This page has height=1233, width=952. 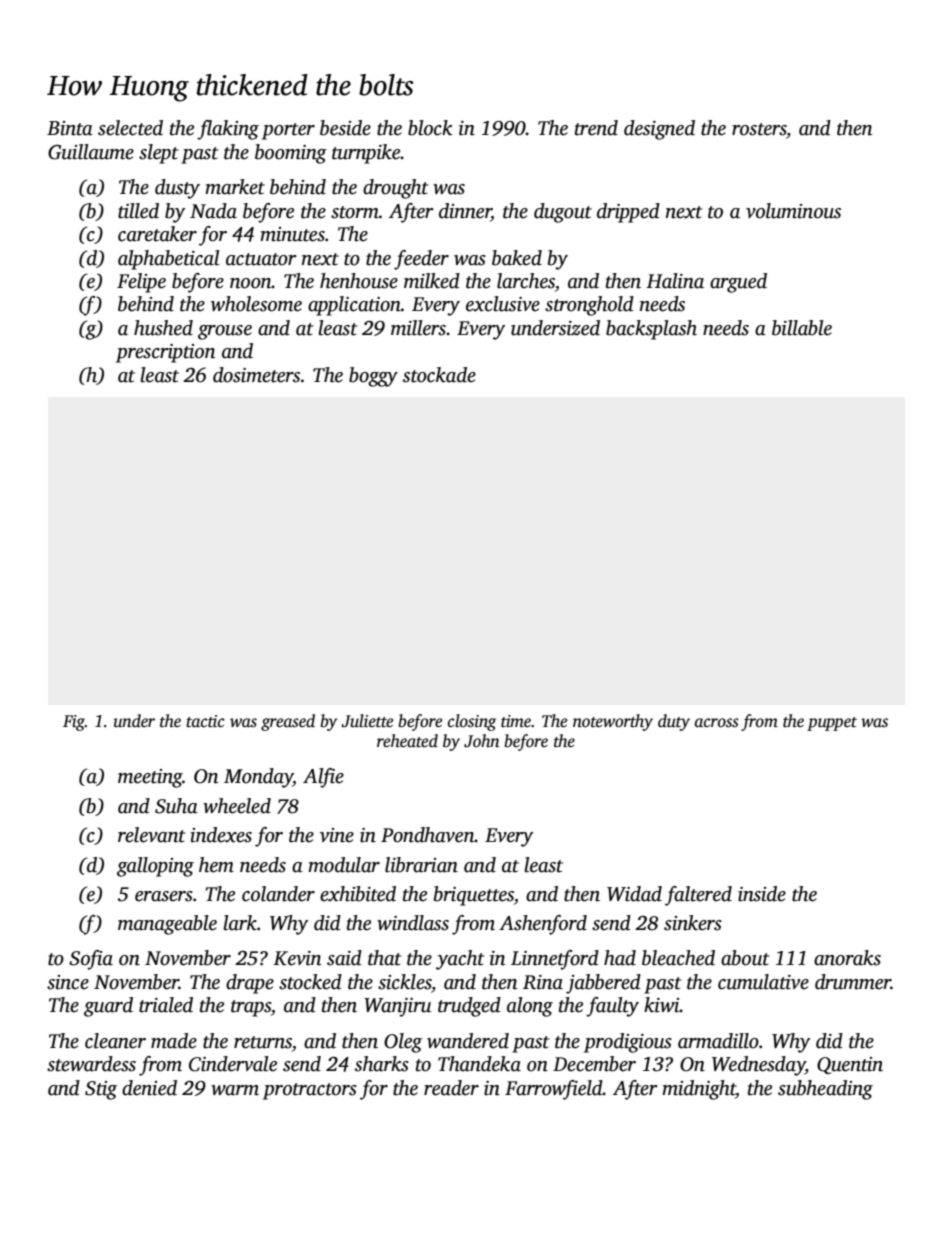 I want to click on voluminous, so click(x=793, y=211).
